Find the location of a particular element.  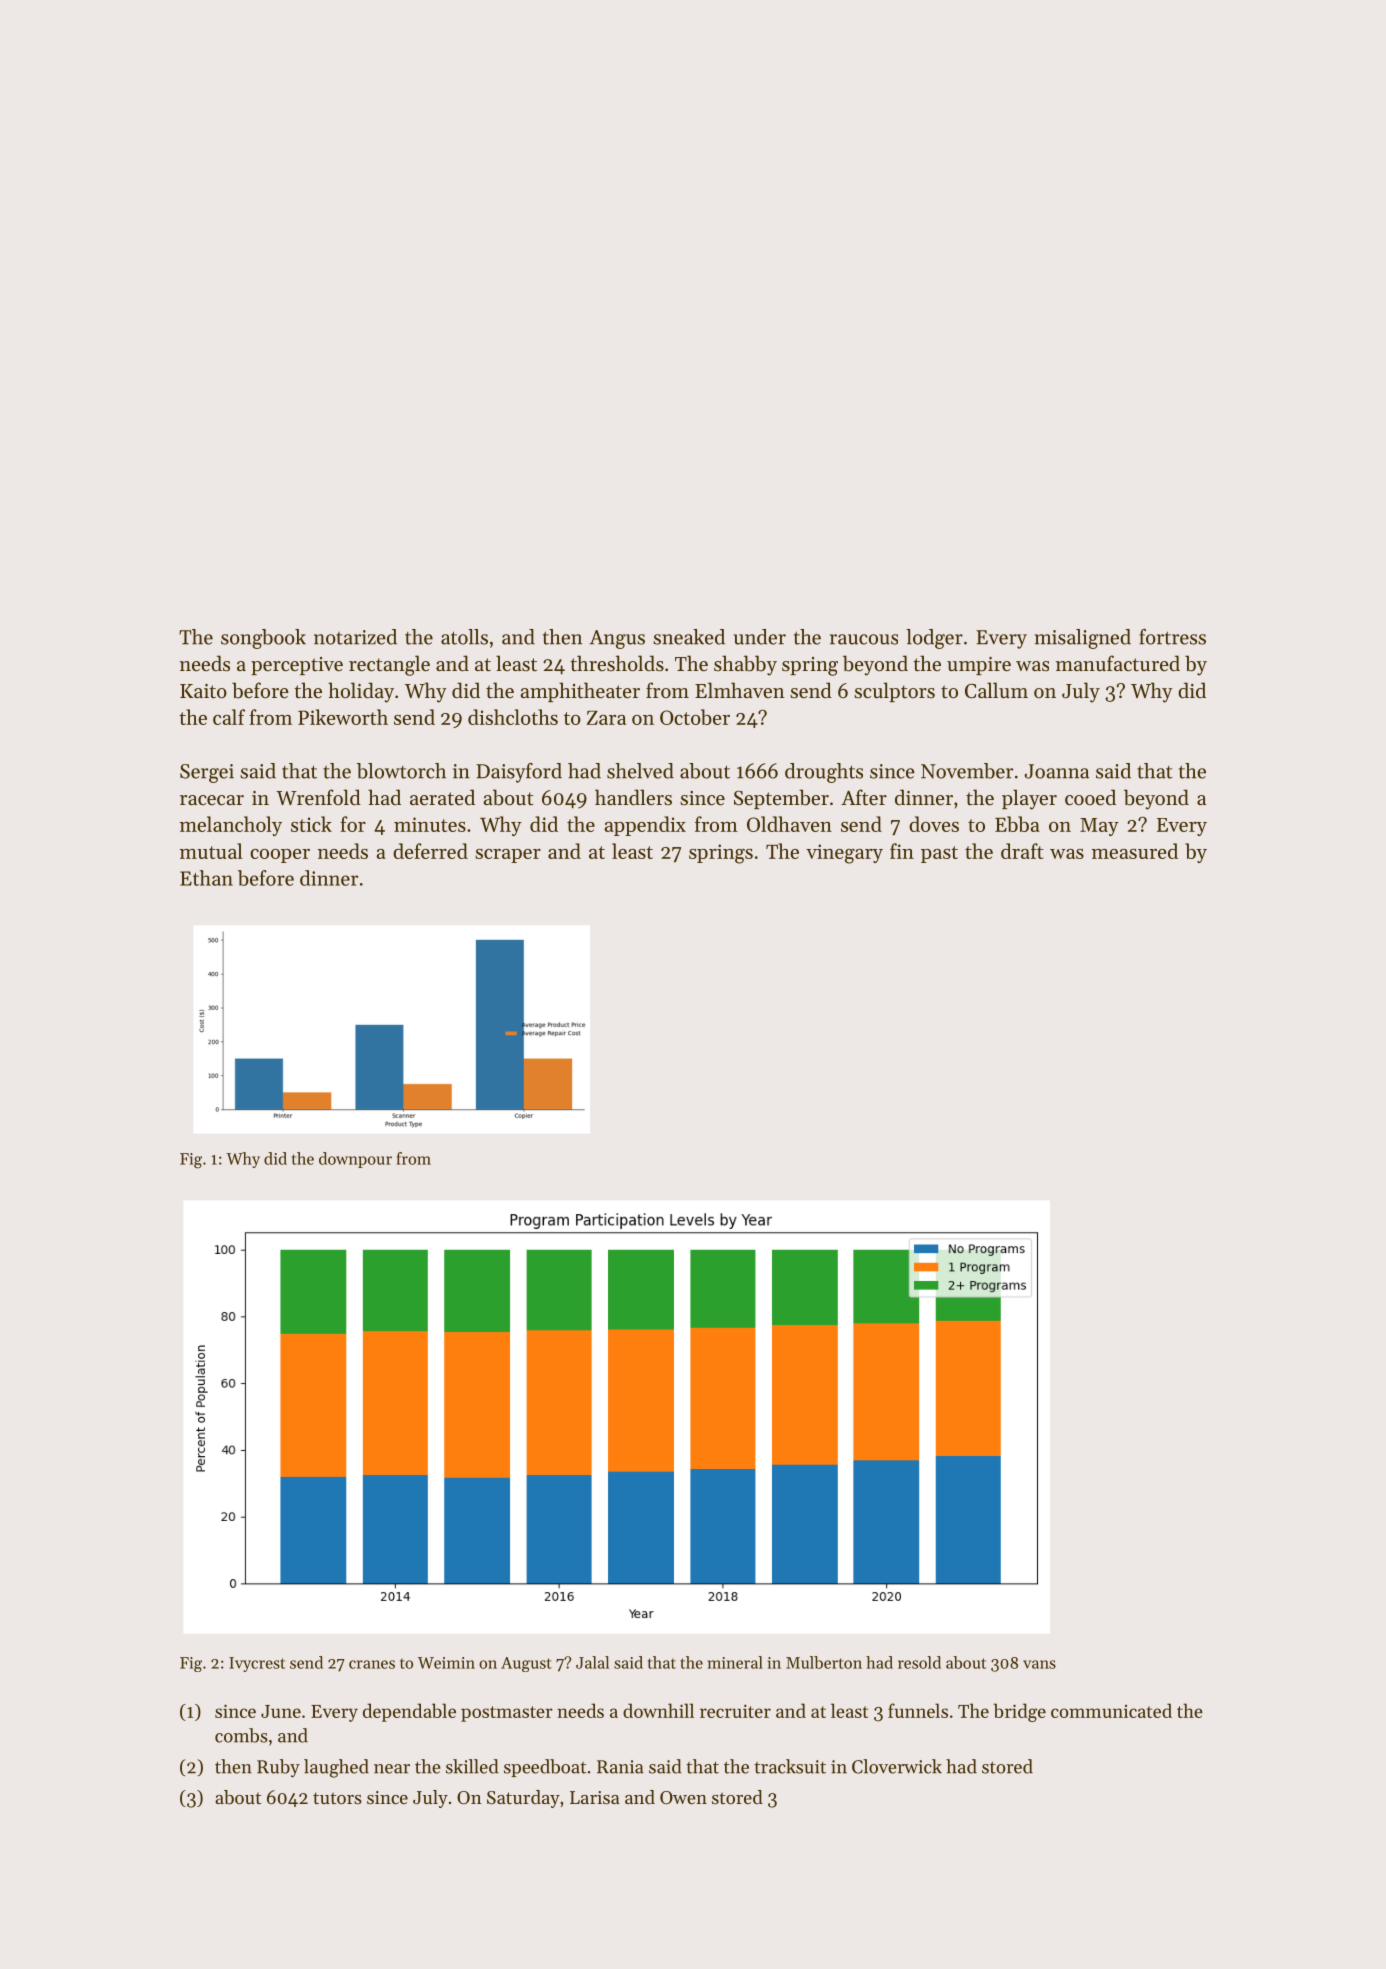

resold is located at coordinates (919, 1662).
